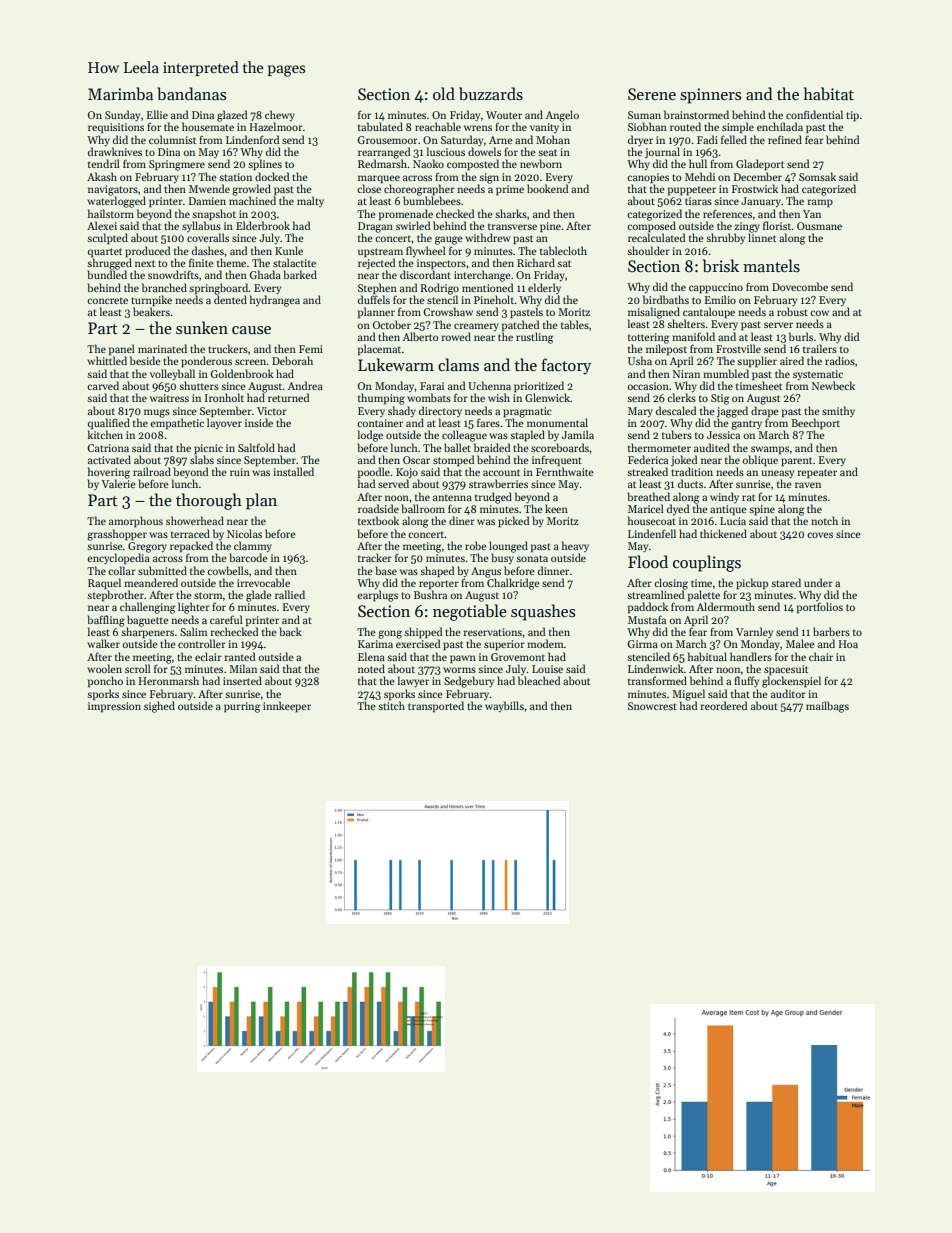 This screenshot has height=1233, width=952. What do you see at coordinates (157, 114) in the screenshot?
I see `Ellie` at bounding box center [157, 114].
